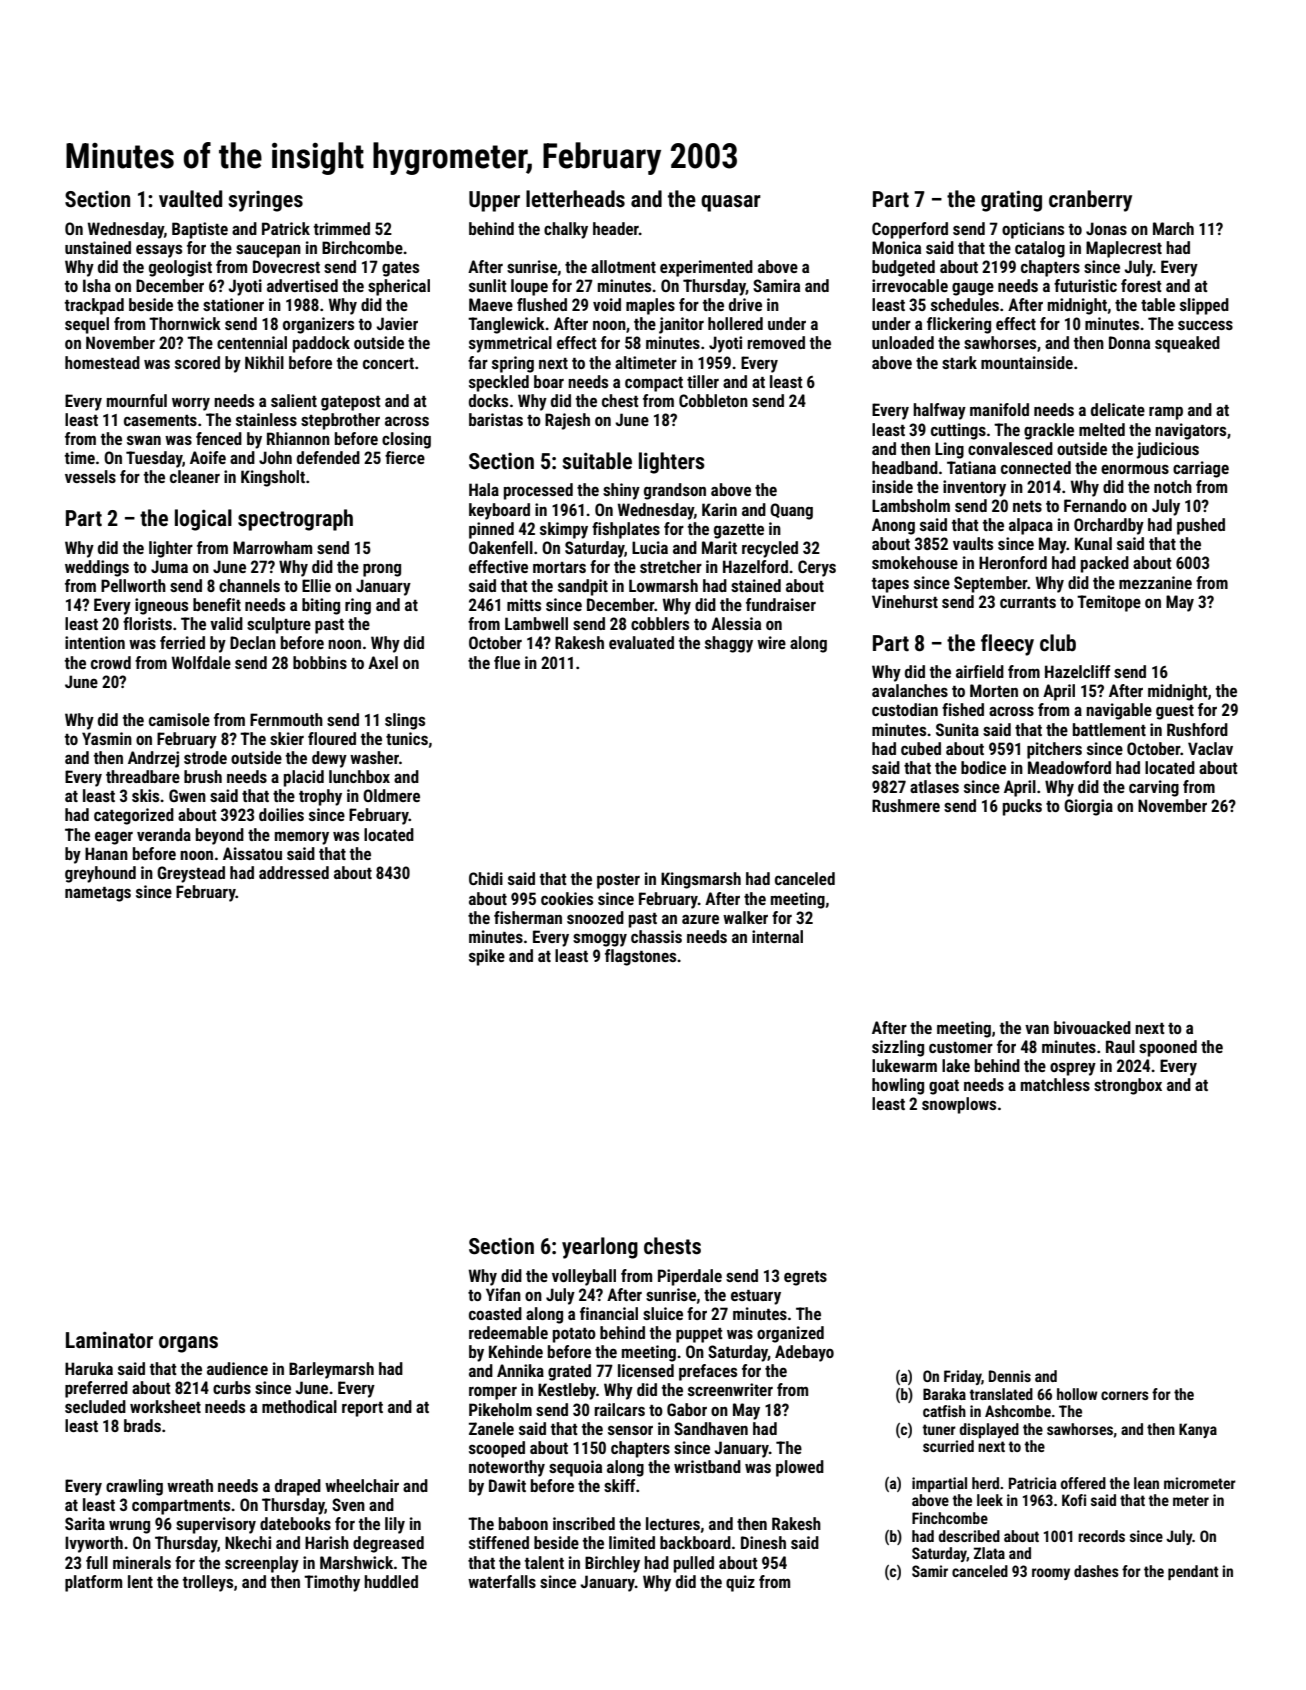 Image resolution: width=1306 pixels, height=1690 pixels. Describe the element at coordinates (188, 1344) in the screenshot. I see `organs` at that location.
